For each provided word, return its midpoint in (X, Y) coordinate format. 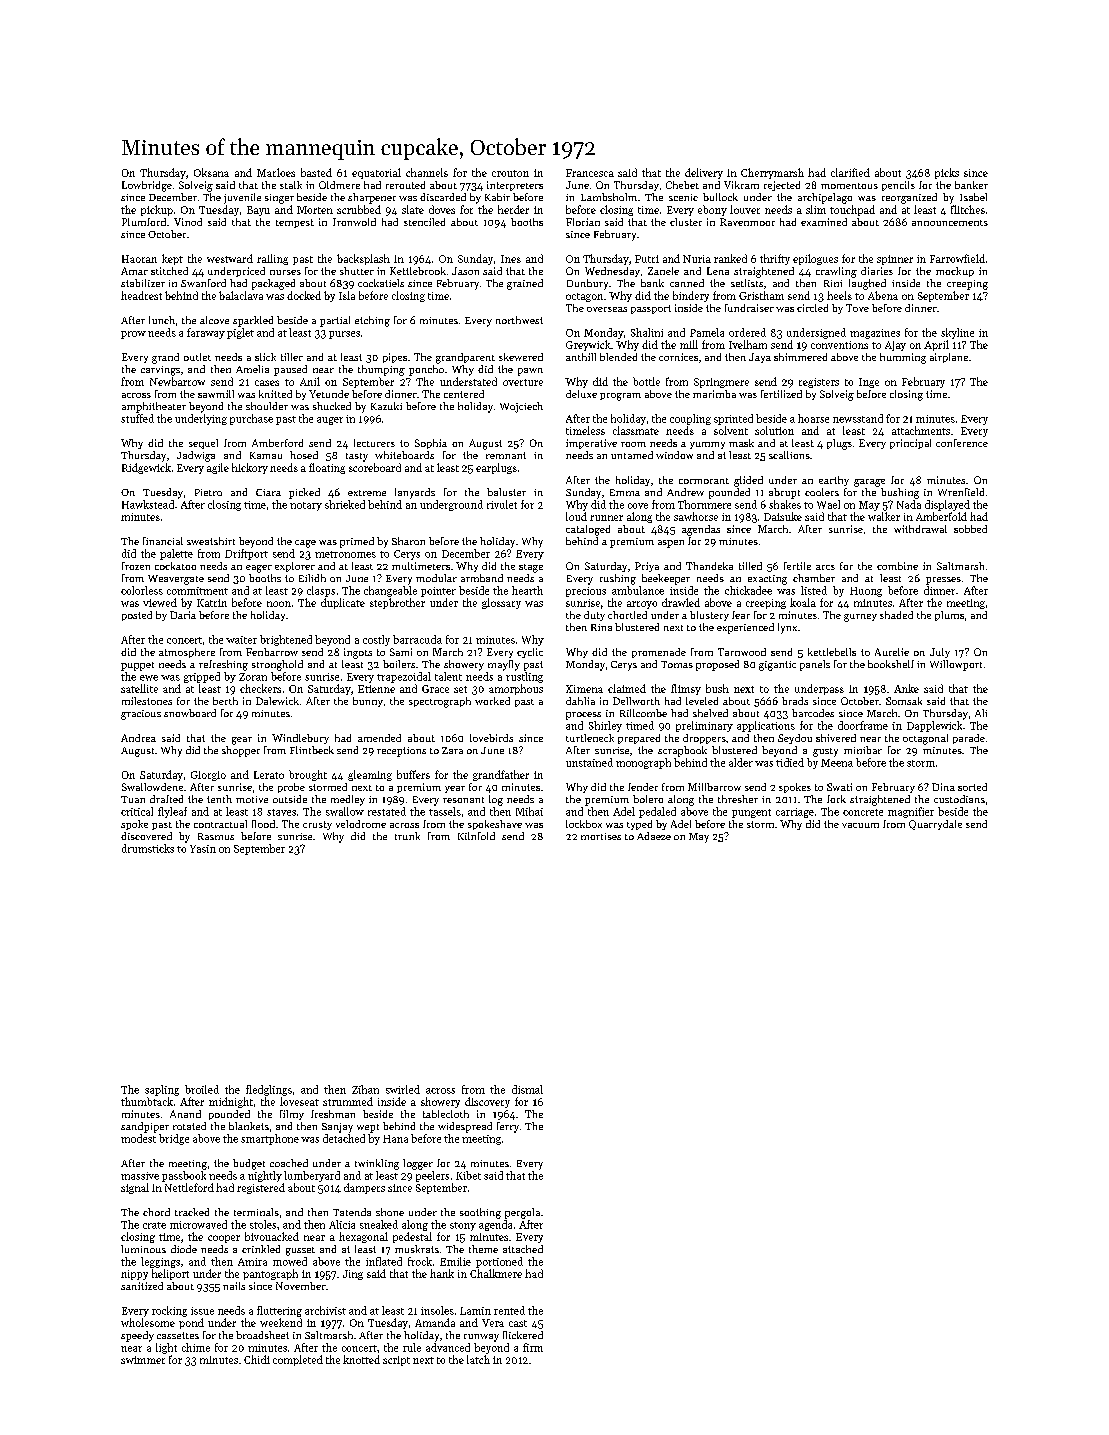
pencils (898, 186)
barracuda (417, 639)
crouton (510, 173)
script (396, 1361)
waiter (241, 640)
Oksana (211, 172)
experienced (745, 628)
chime (196, 1347)
